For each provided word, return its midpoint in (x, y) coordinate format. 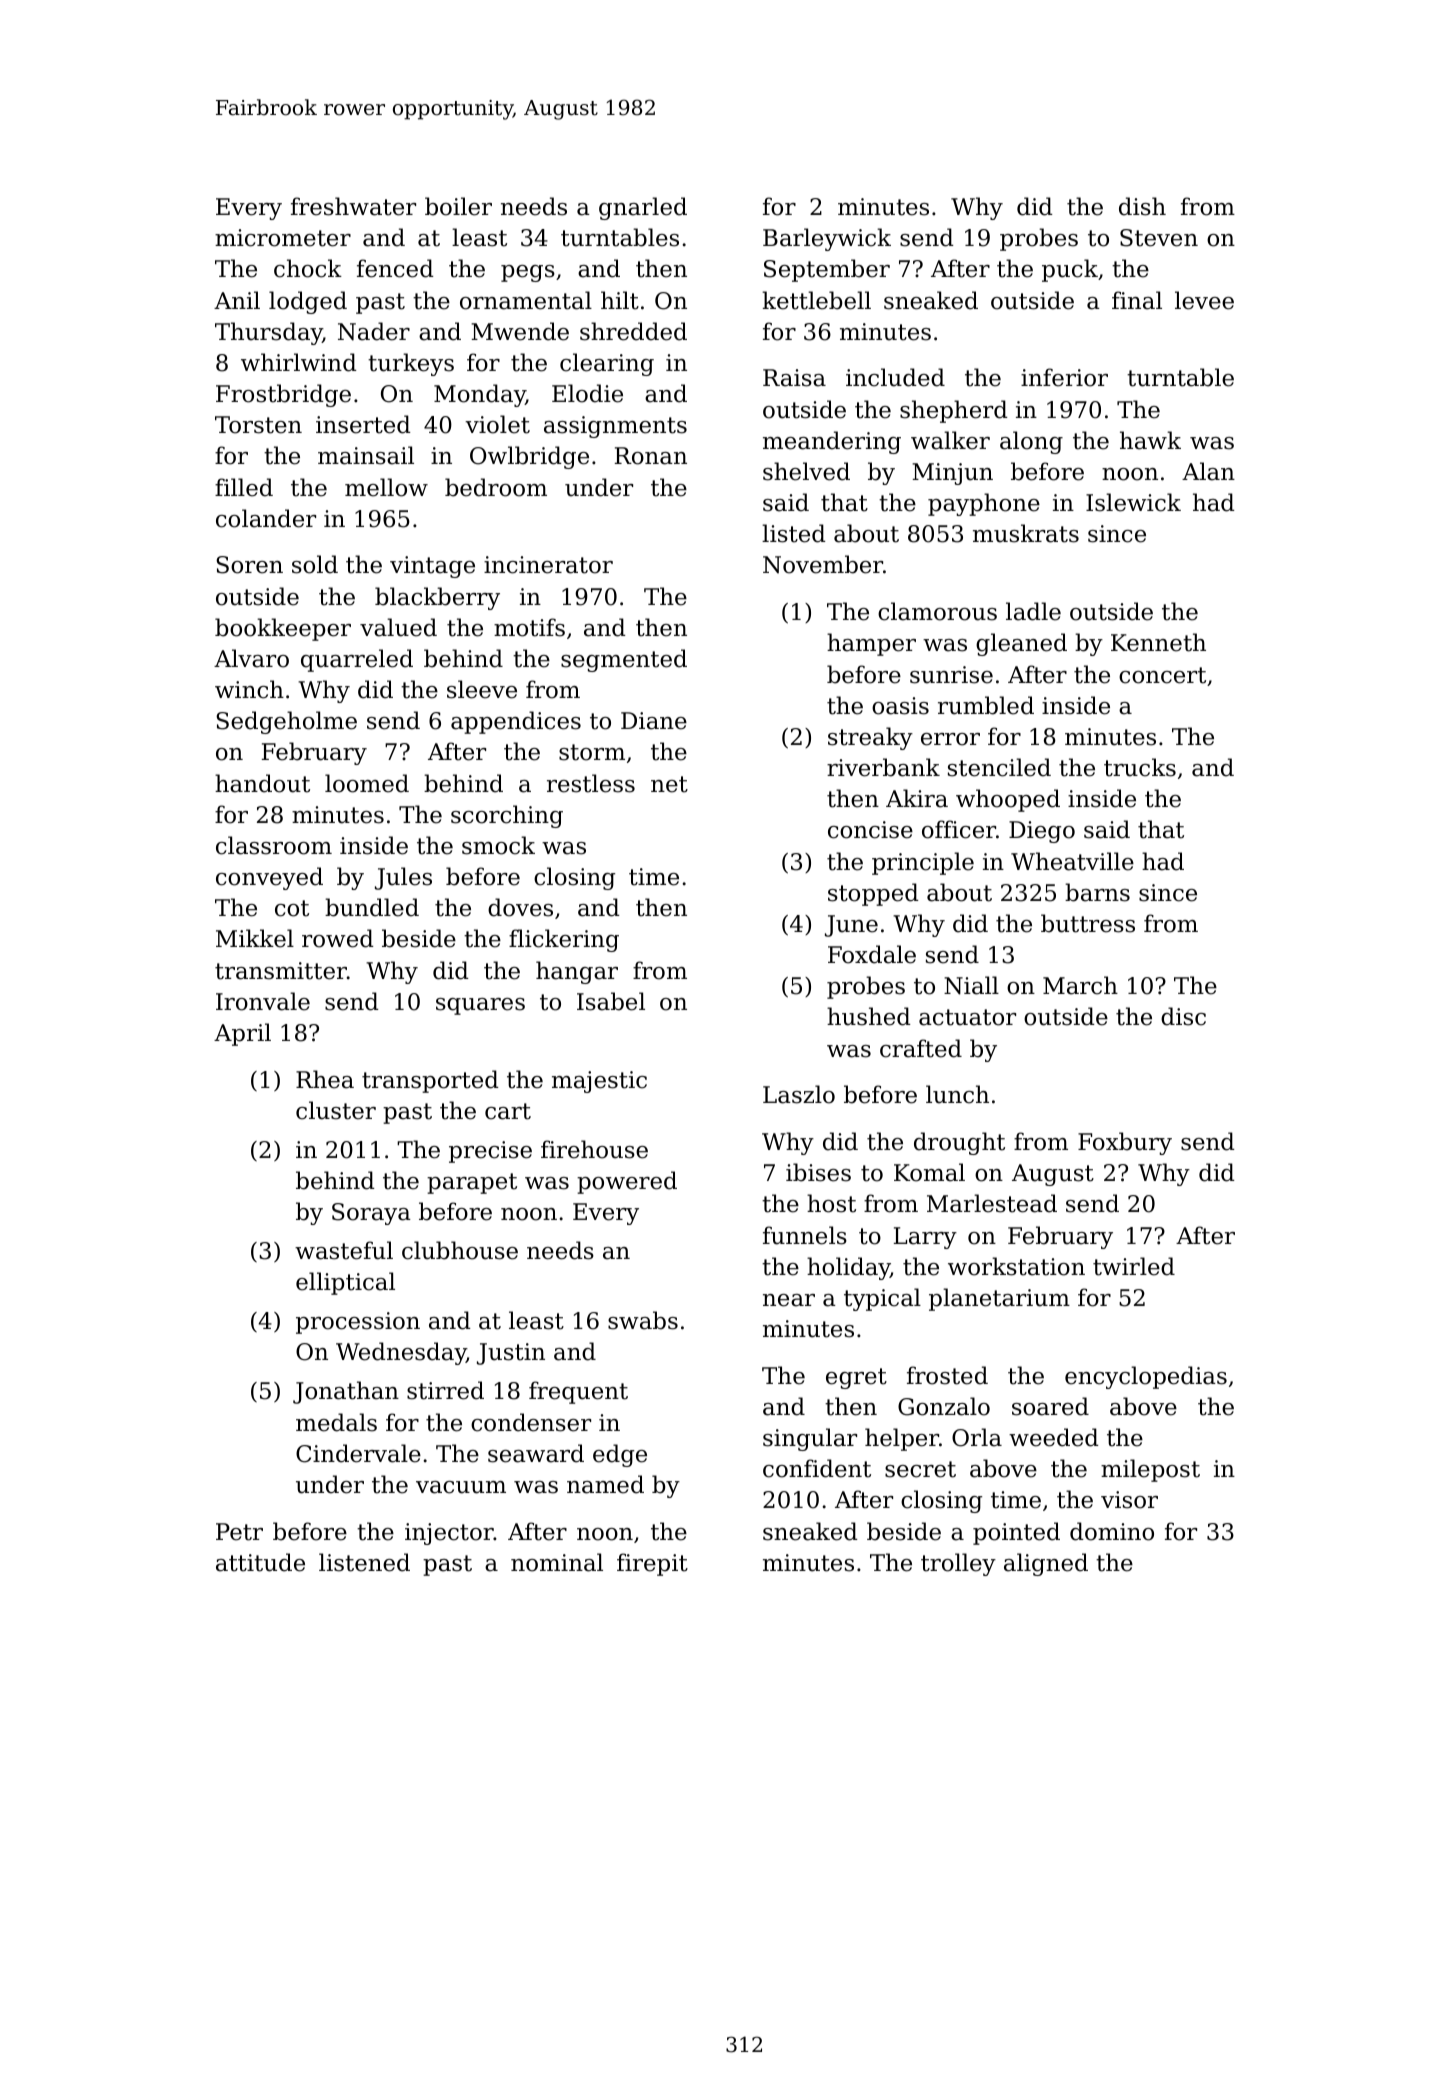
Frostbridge (283, 395)
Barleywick (827, 239)
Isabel (611, 1001)
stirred (445, 1390)
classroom (274, 845)
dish (1142, 206)
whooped (1008, 800)
